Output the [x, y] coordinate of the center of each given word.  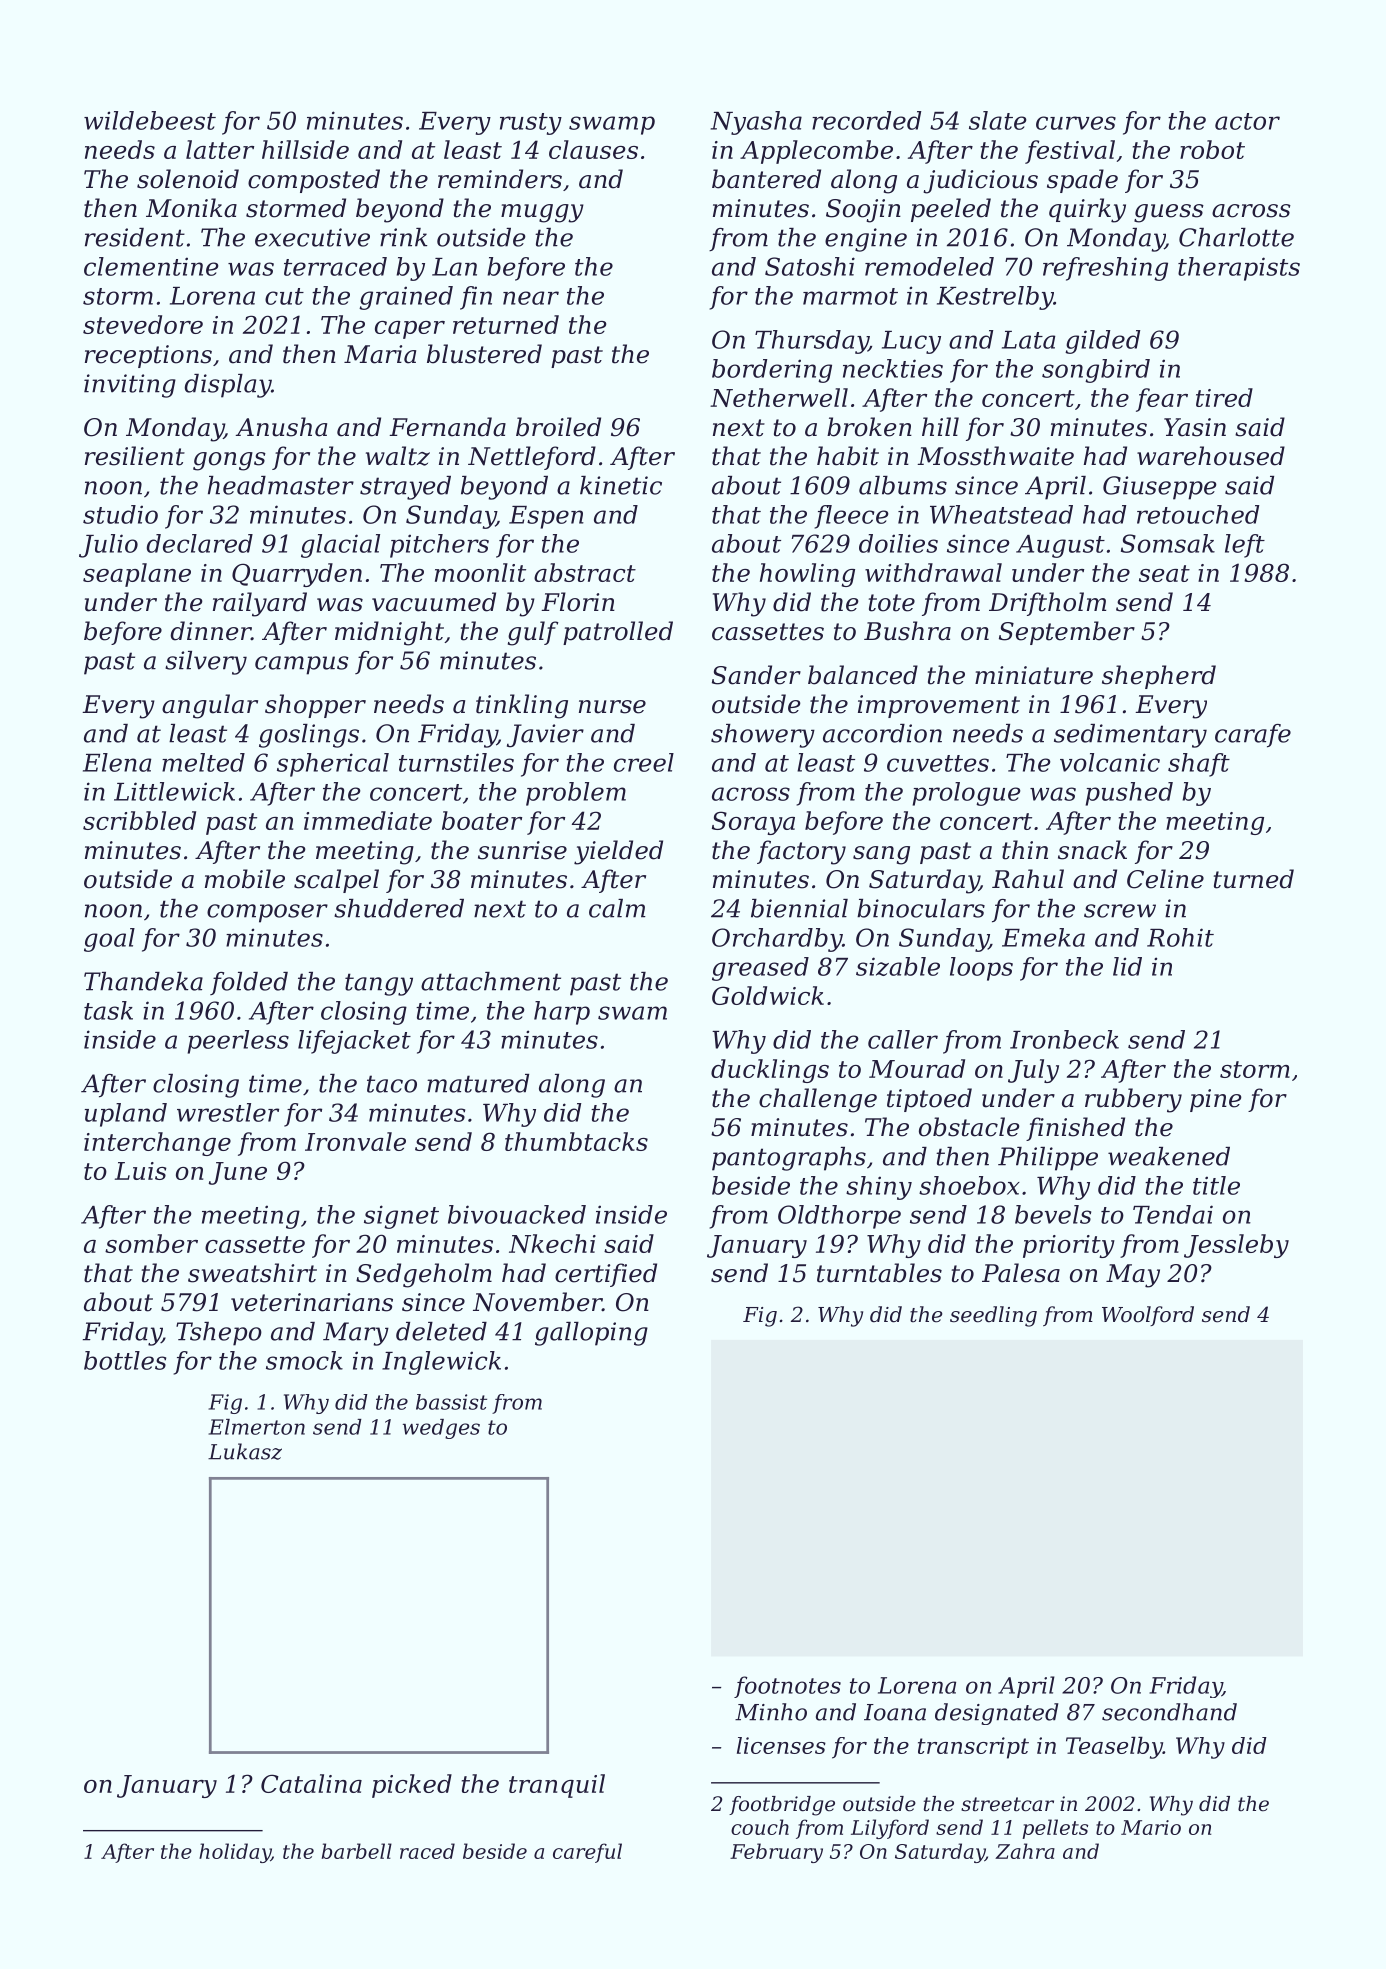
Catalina [311, 1783]
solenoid [188, 179]
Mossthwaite [995, 456]
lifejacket [354, 1042]
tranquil [557, 1786]
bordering [772, 371]
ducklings [770, 1071]
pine [1216, 1100]
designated [997, 1714]
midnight [389, 633]
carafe [1253, 736]
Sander [756, 675]
